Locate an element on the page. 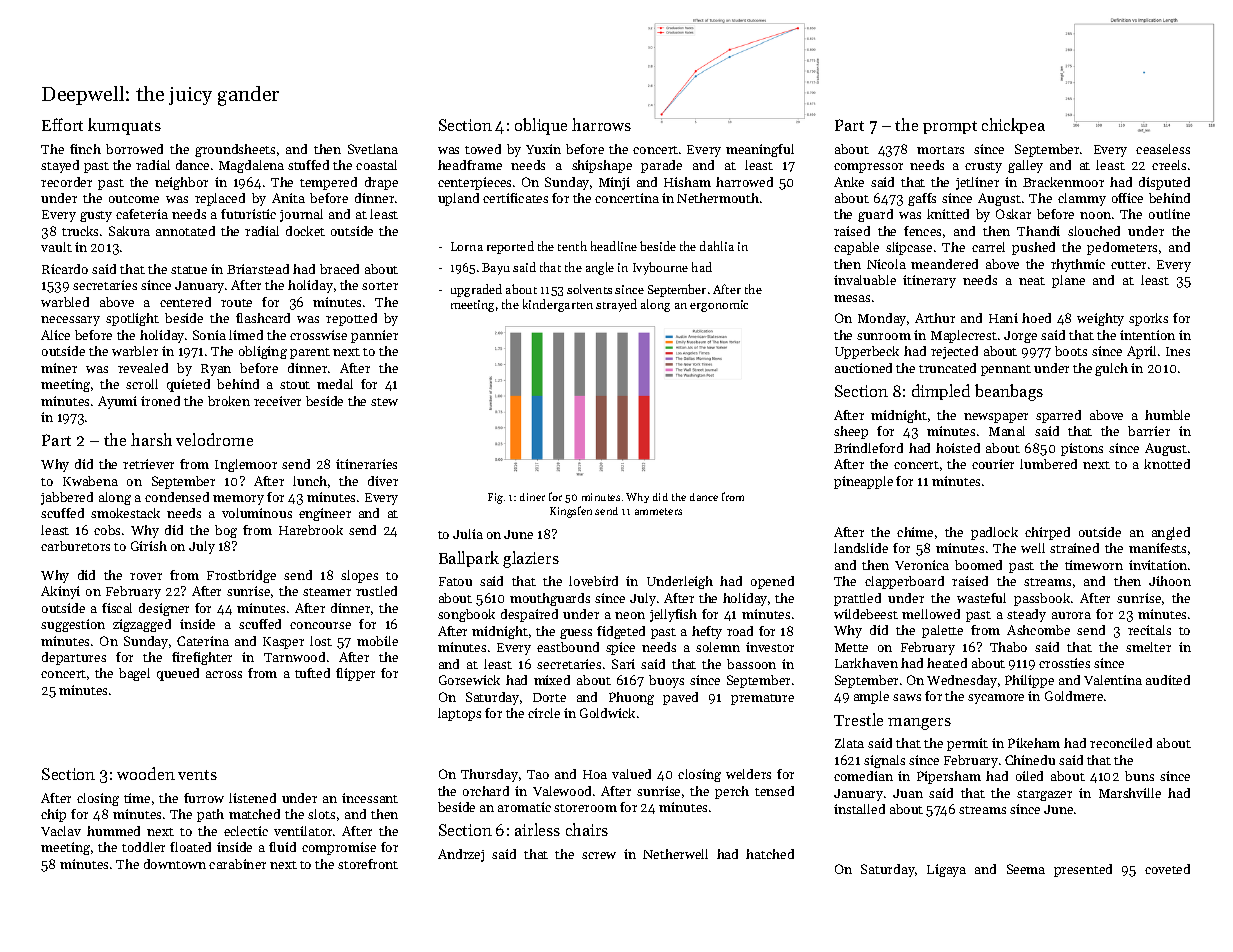  zigzagged is located at coordinates (142, 625).
